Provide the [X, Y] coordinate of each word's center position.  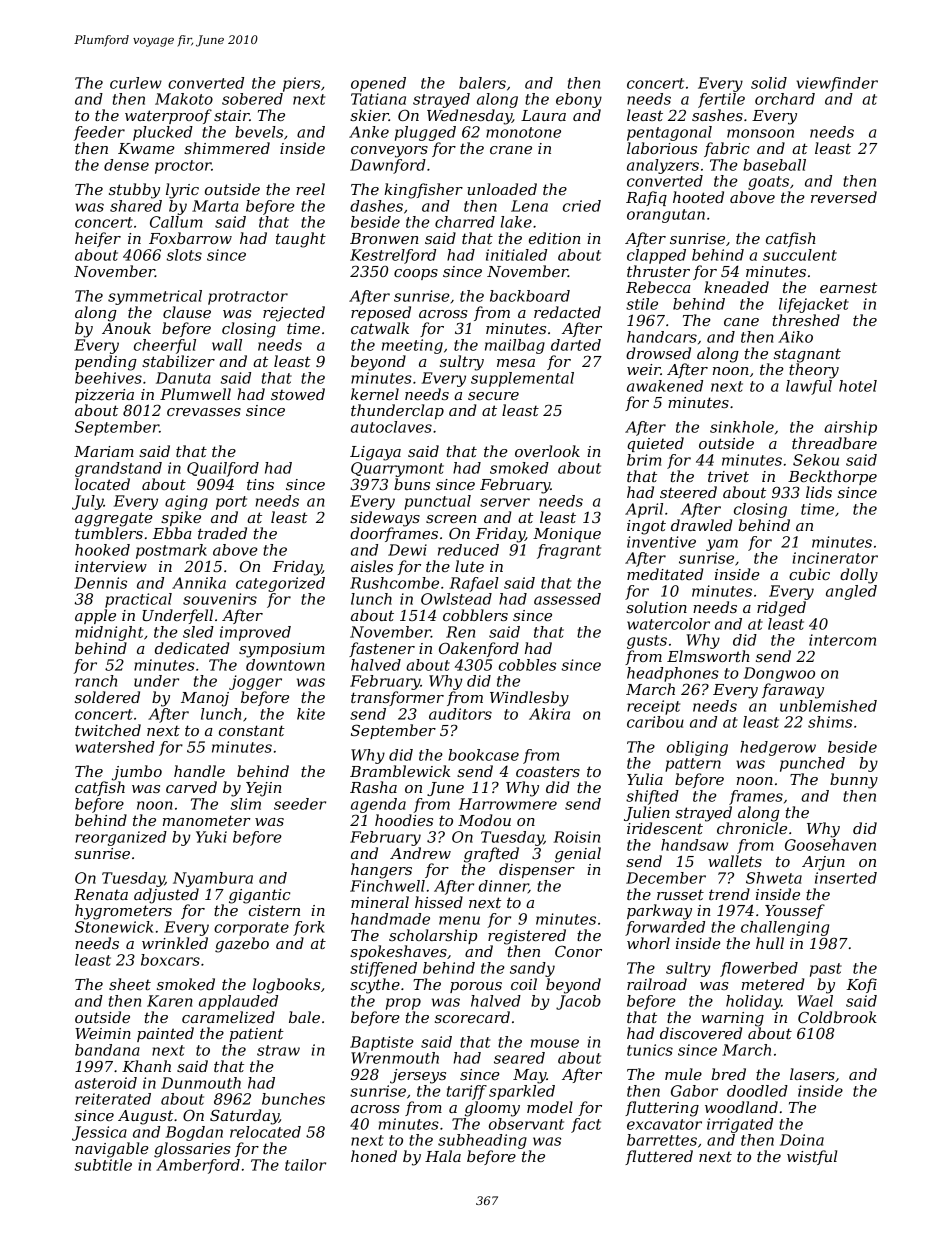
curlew [136, 83]
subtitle [103, 1165]
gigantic [259, 896]
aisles [372, 566]
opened [378, 84]
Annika [199, 583]
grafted [491, 855]
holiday [753, 1002]
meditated [665, 574]
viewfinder [837, 84]
